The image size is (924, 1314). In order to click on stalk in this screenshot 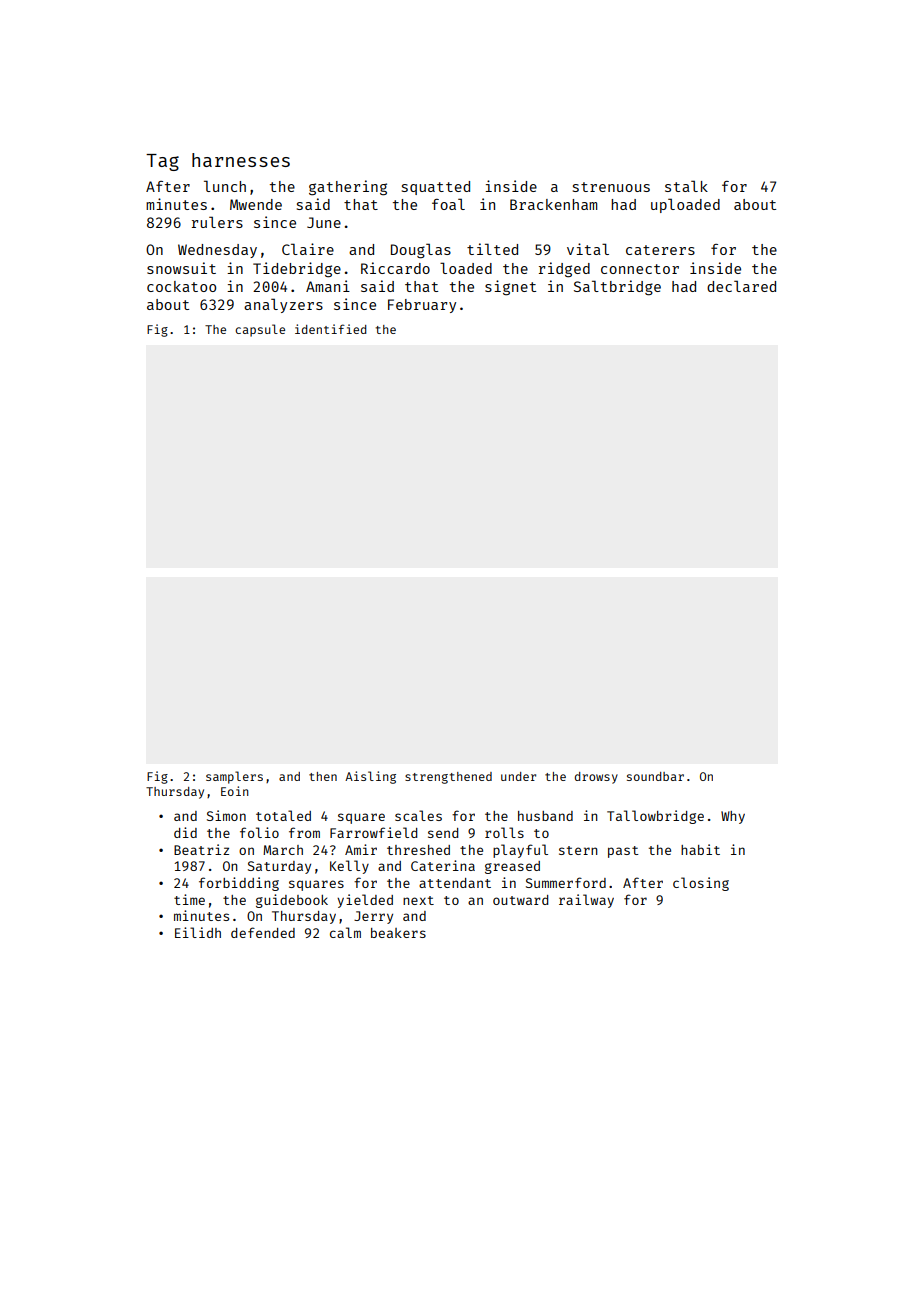, I will do `click(686, 186)`.
